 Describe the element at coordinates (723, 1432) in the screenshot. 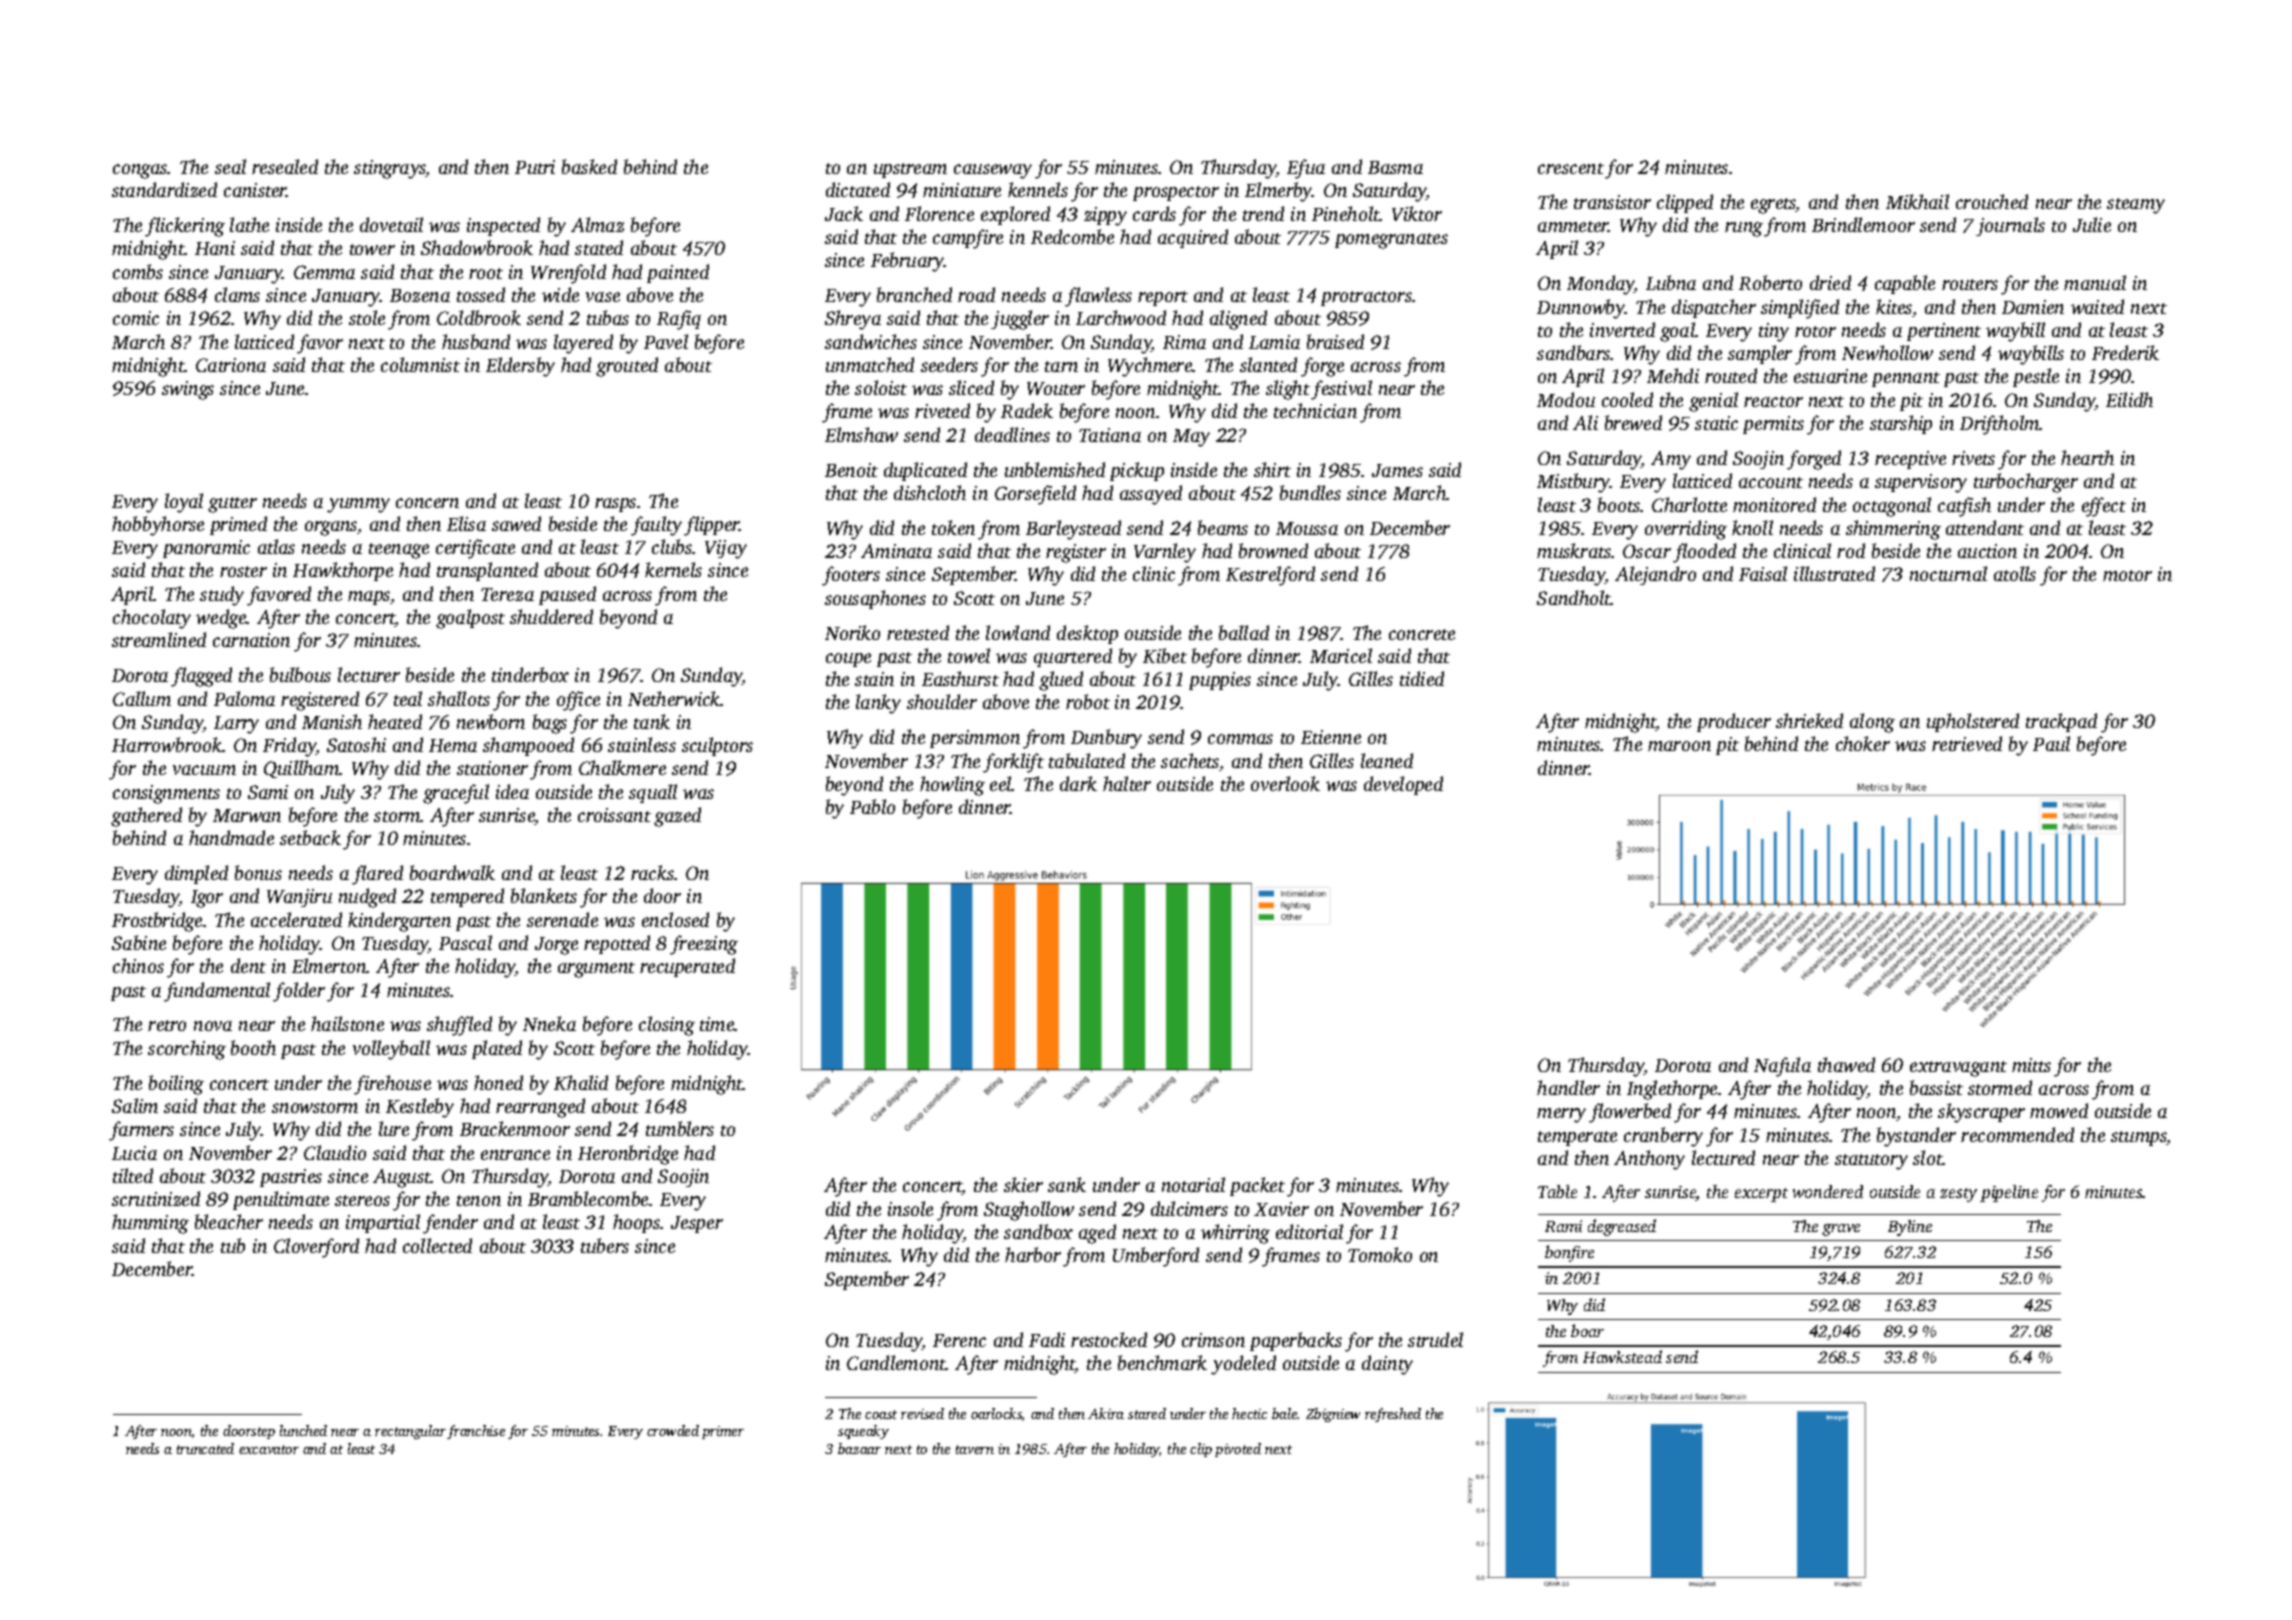

I see `primer` at that location.
